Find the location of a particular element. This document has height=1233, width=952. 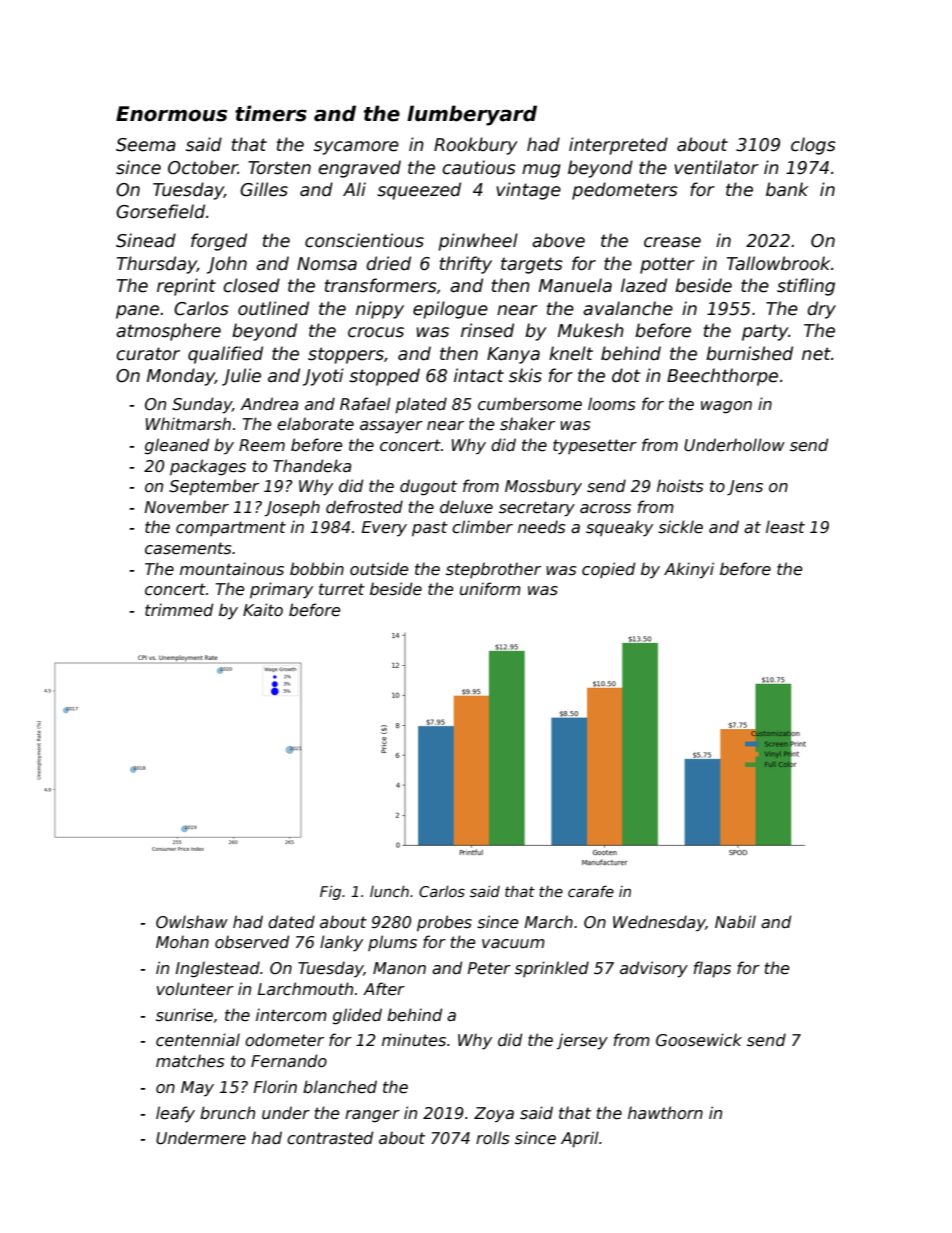

casements is located at coordinates (188, 548).
